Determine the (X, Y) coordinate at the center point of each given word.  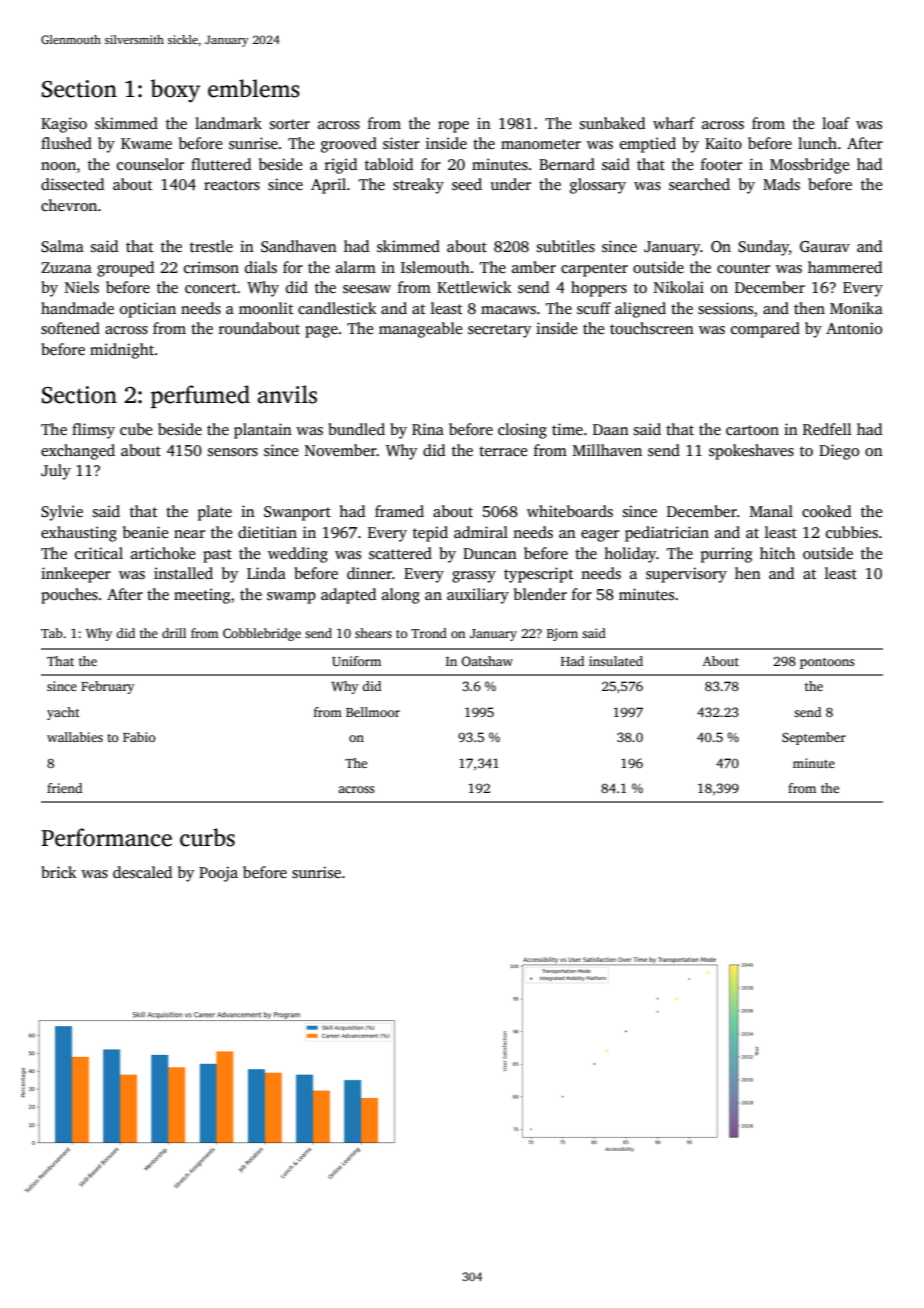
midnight (122, 351)
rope (453, 127)
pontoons (827, 663)
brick (59, 872)
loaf (836, 123)
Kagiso (64, 125)
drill (174, 633)
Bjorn (562, 634)
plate (215, 513)
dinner (369, 573)
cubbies (852, 532)
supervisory (686, 575)
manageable (420, 330)
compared (765, 330)
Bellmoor (373, 712)
